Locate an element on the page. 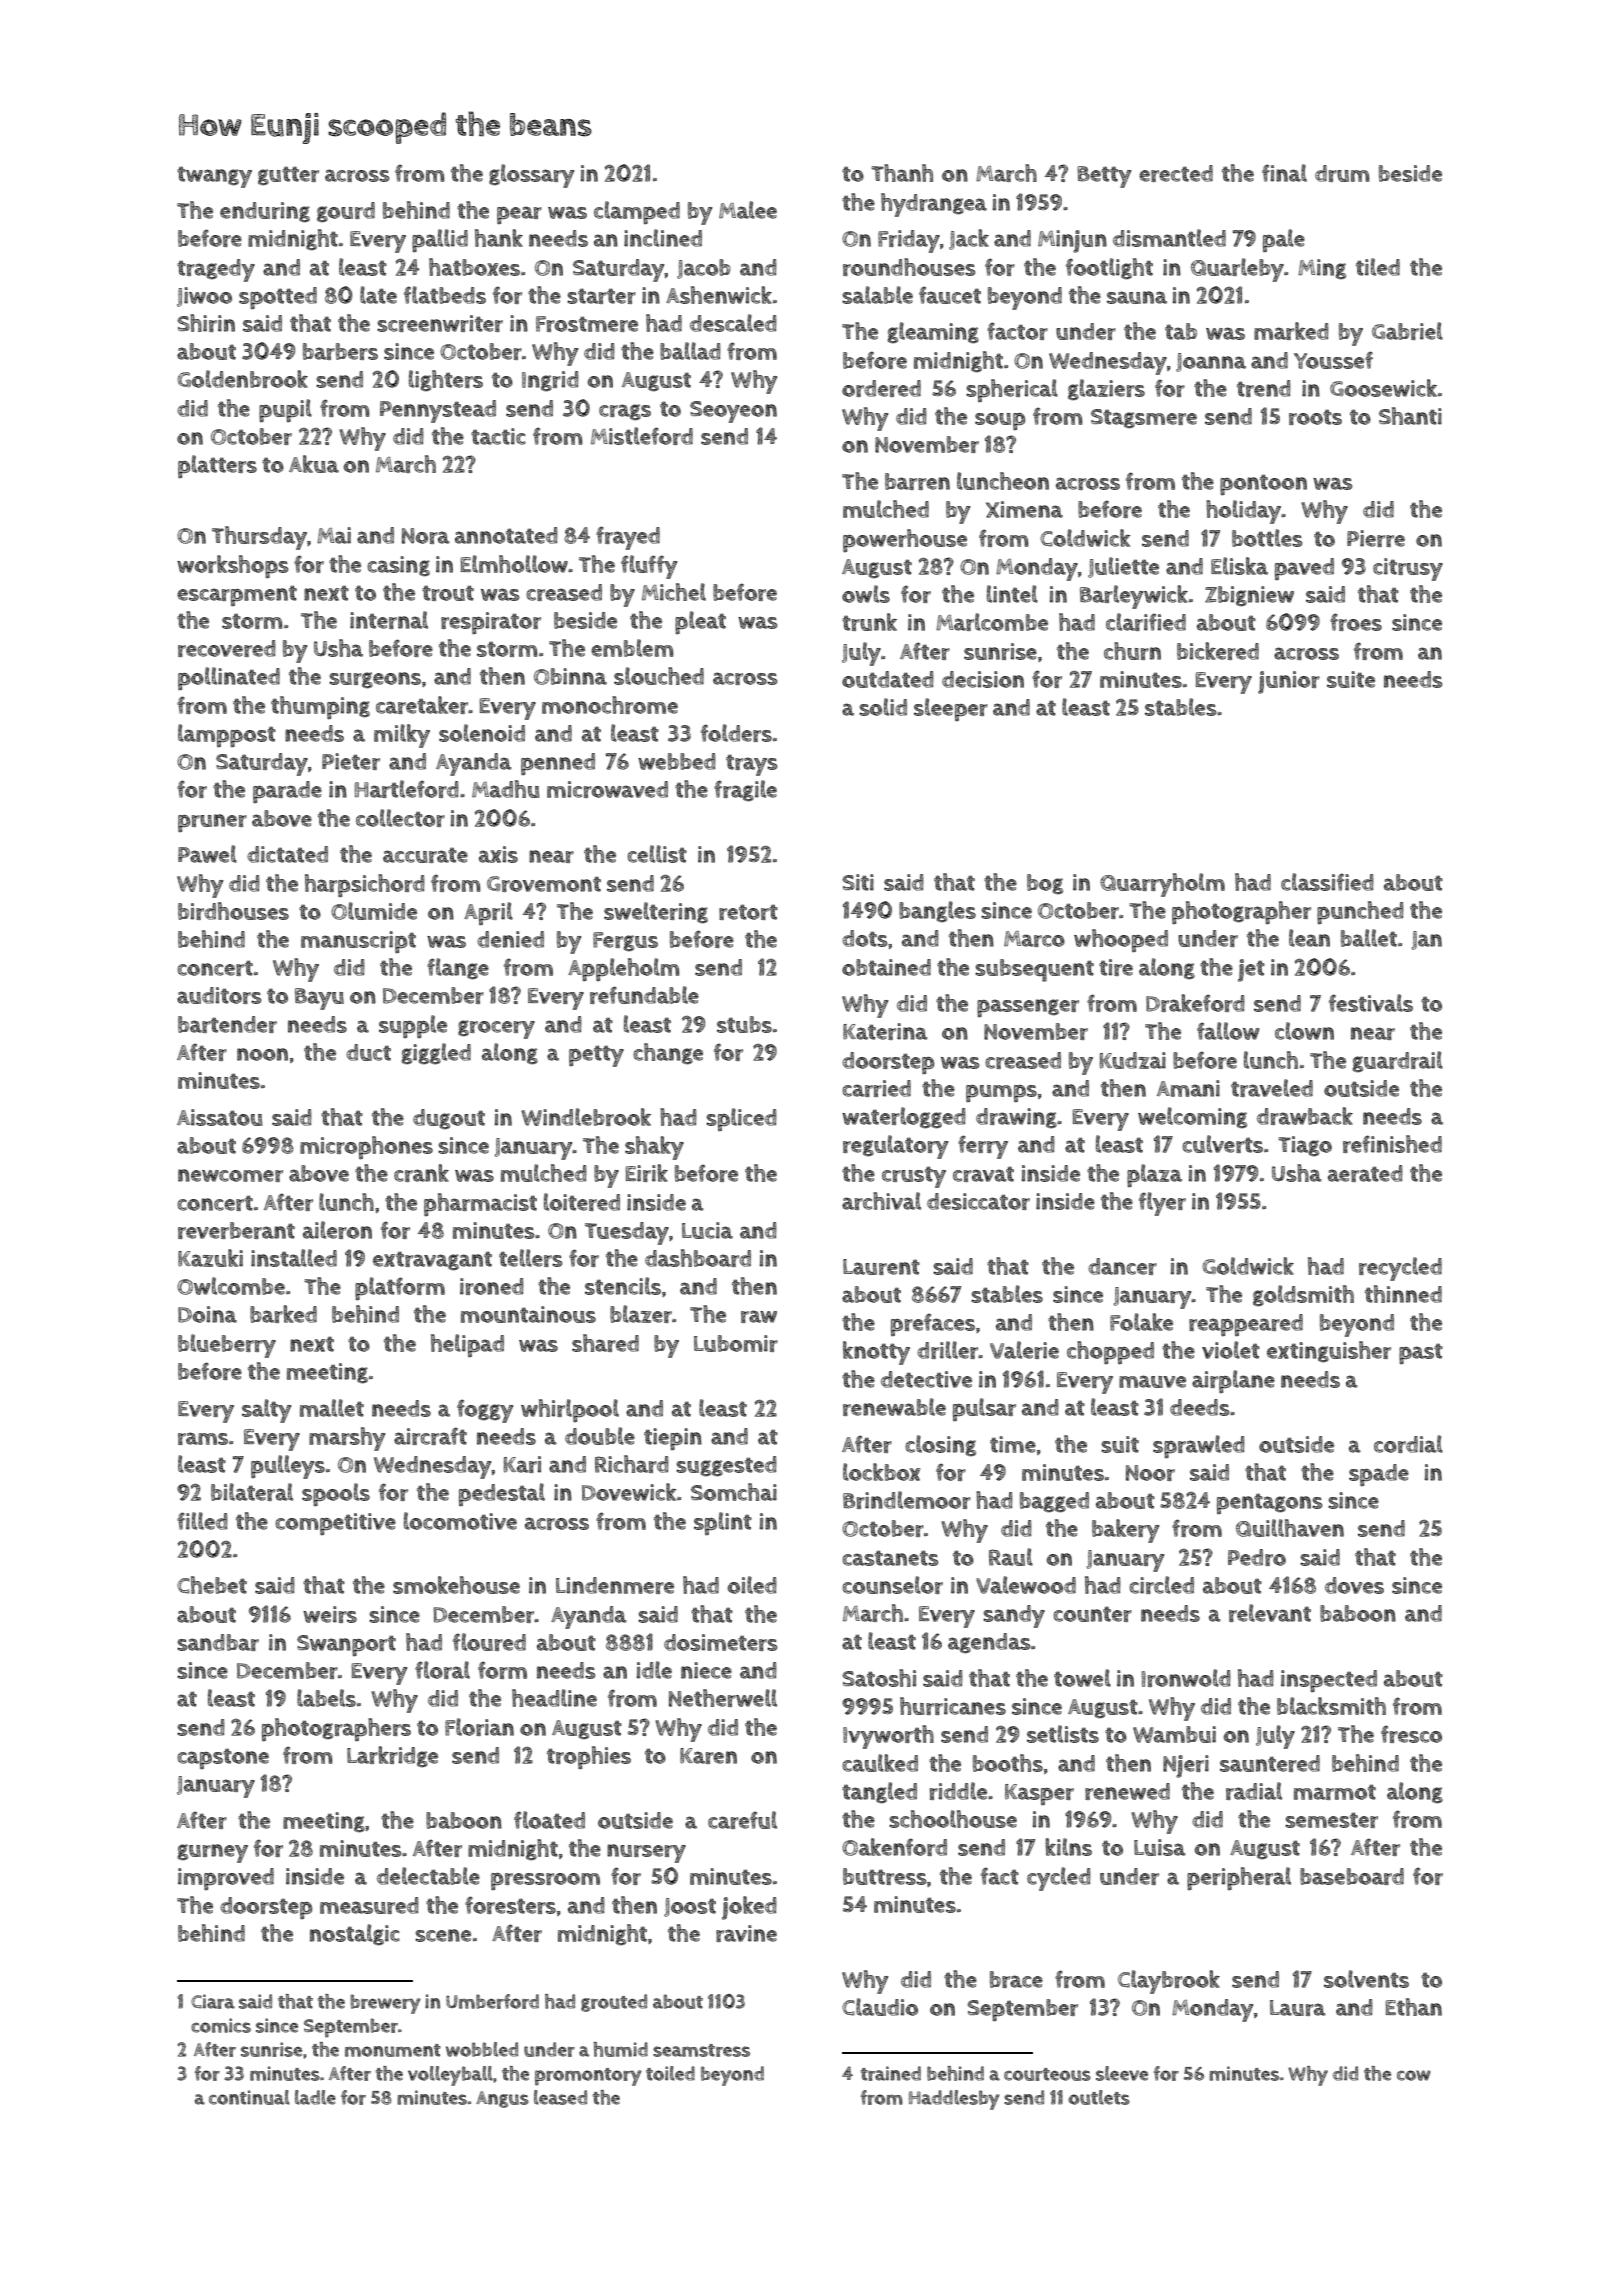  Grovemont is located at coordinates (544, 884).
